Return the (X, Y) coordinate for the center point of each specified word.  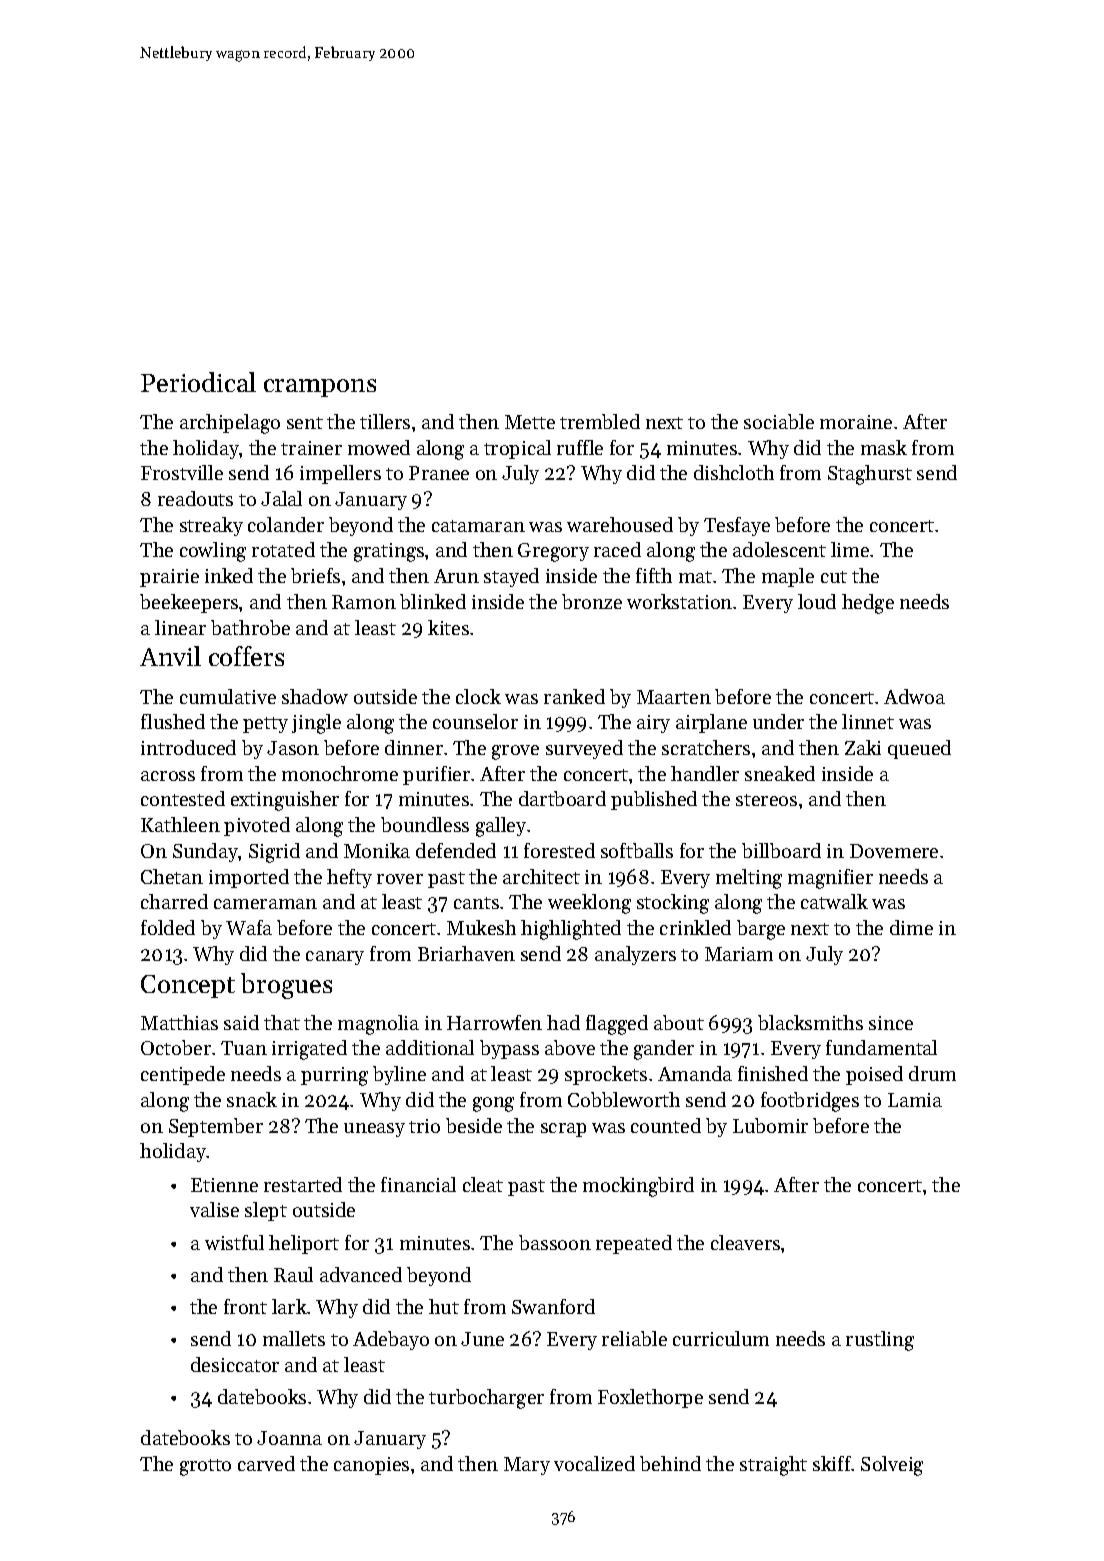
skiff (832, 1463)
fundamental (881, 1047)
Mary (527, 1466)
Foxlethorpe (650, 1398)
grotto (205, 1467)
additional (430, 1047)
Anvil (170, 656)
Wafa (249, 927)
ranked (574, 696)
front (245, 1306)
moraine (856, 422)
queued (919, 749)
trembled (600, 421)
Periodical (198, 382)
